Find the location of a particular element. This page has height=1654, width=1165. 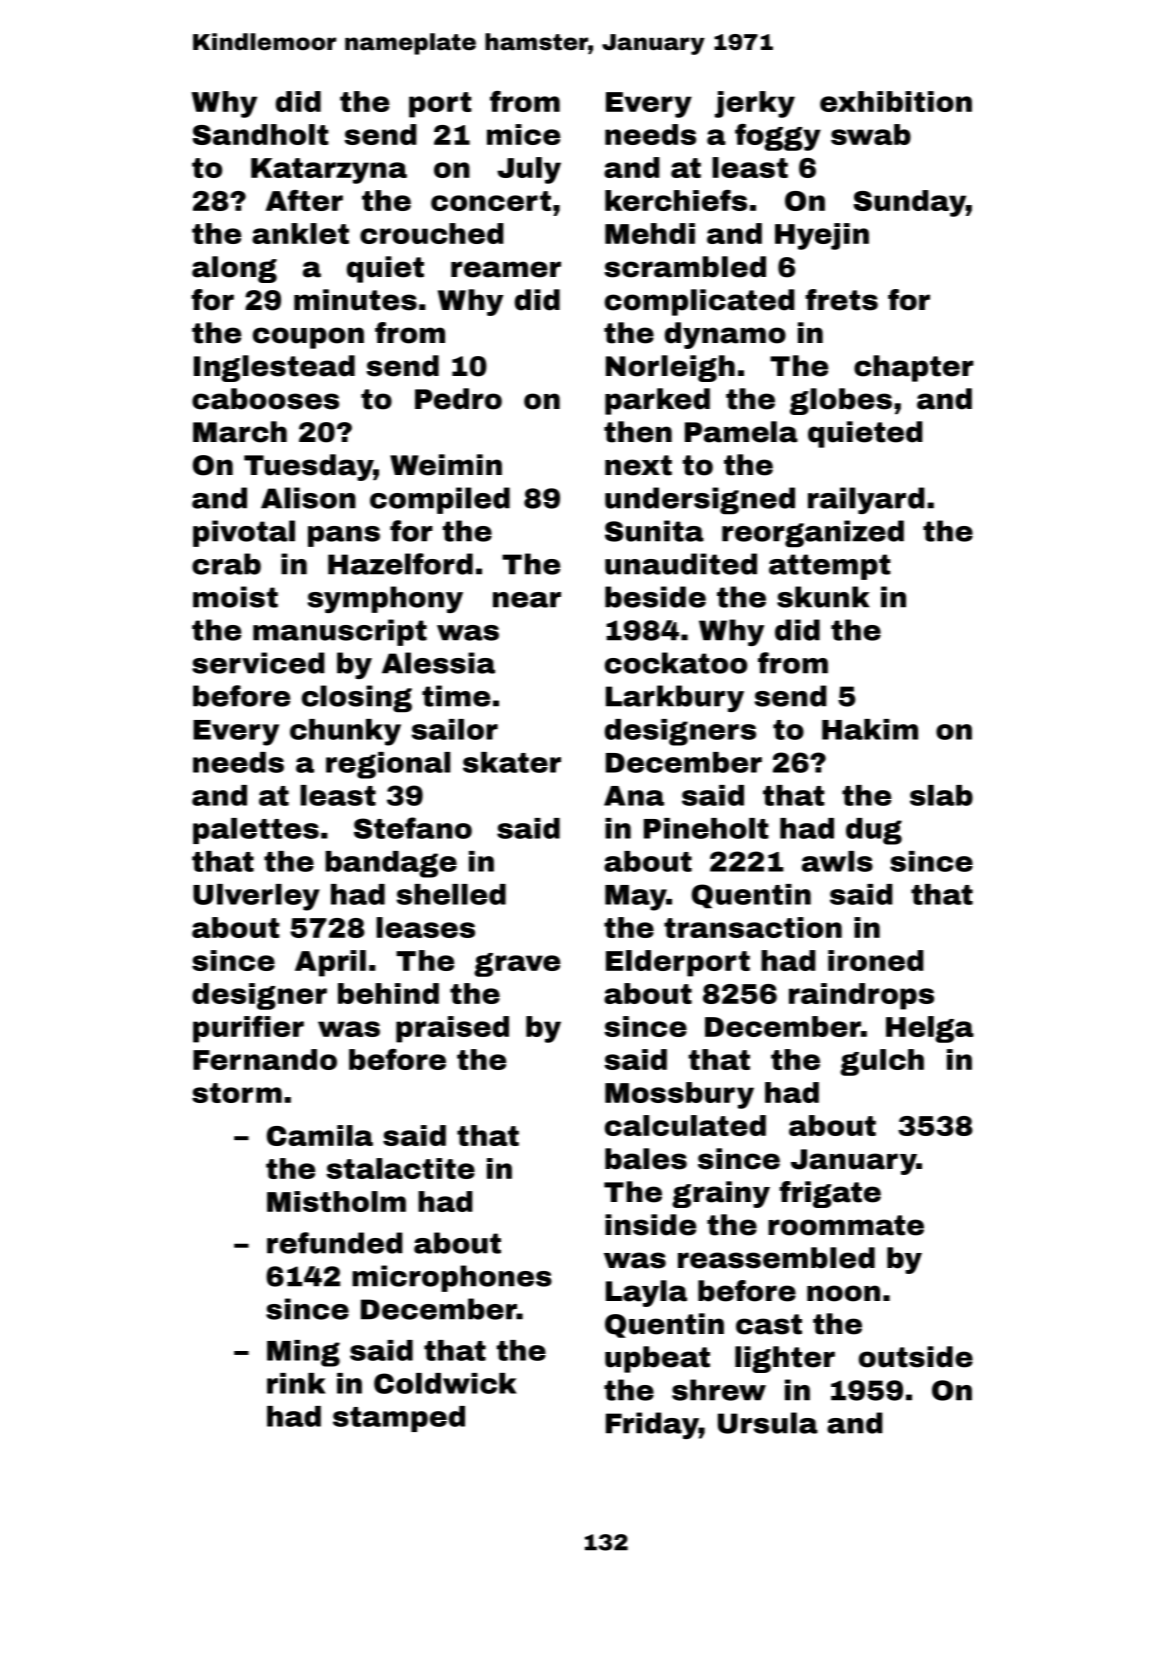

shelled is located at coordinates (451, 894).
